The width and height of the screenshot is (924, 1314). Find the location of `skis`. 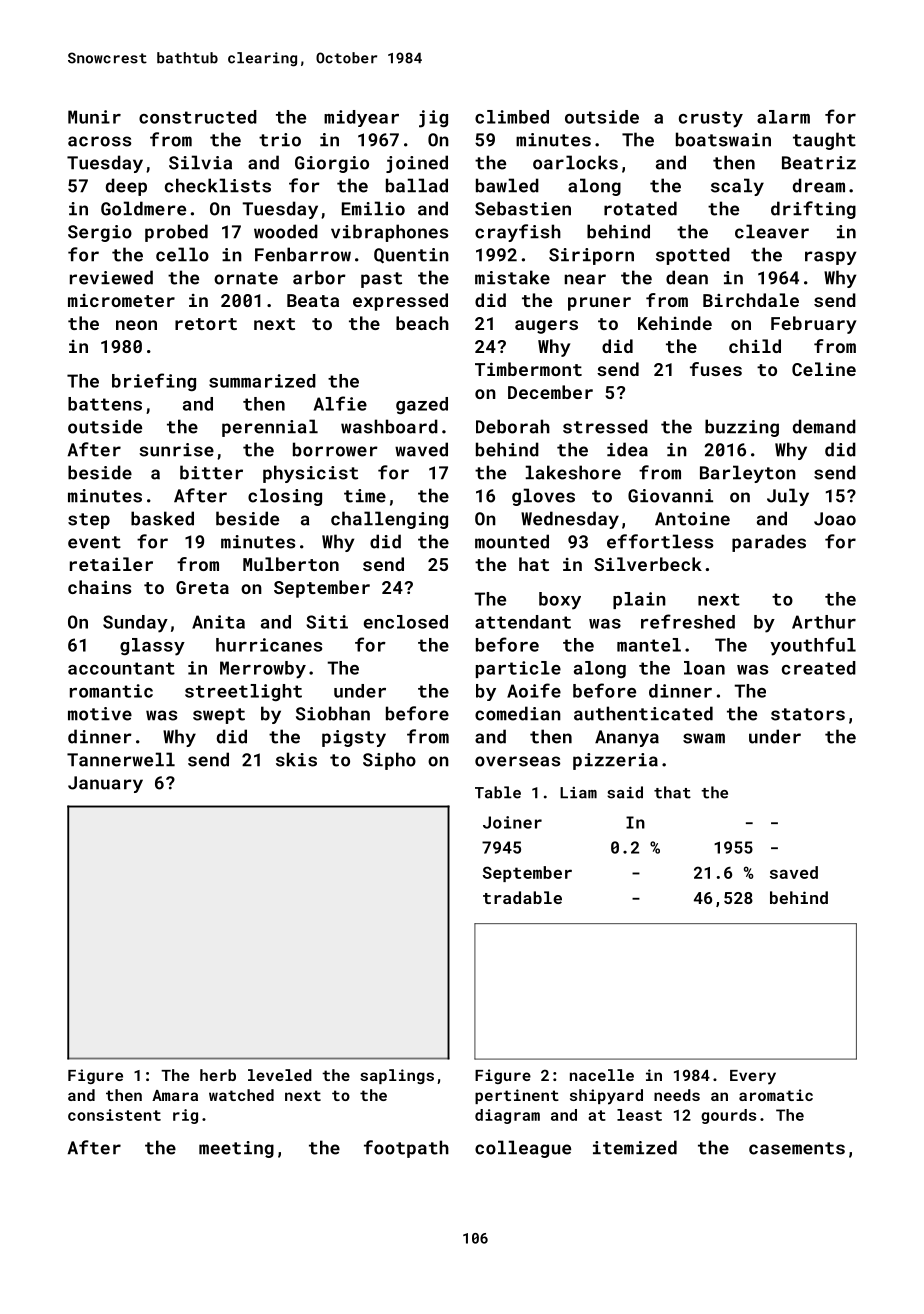

skis is located at coordinates (296, 759).
